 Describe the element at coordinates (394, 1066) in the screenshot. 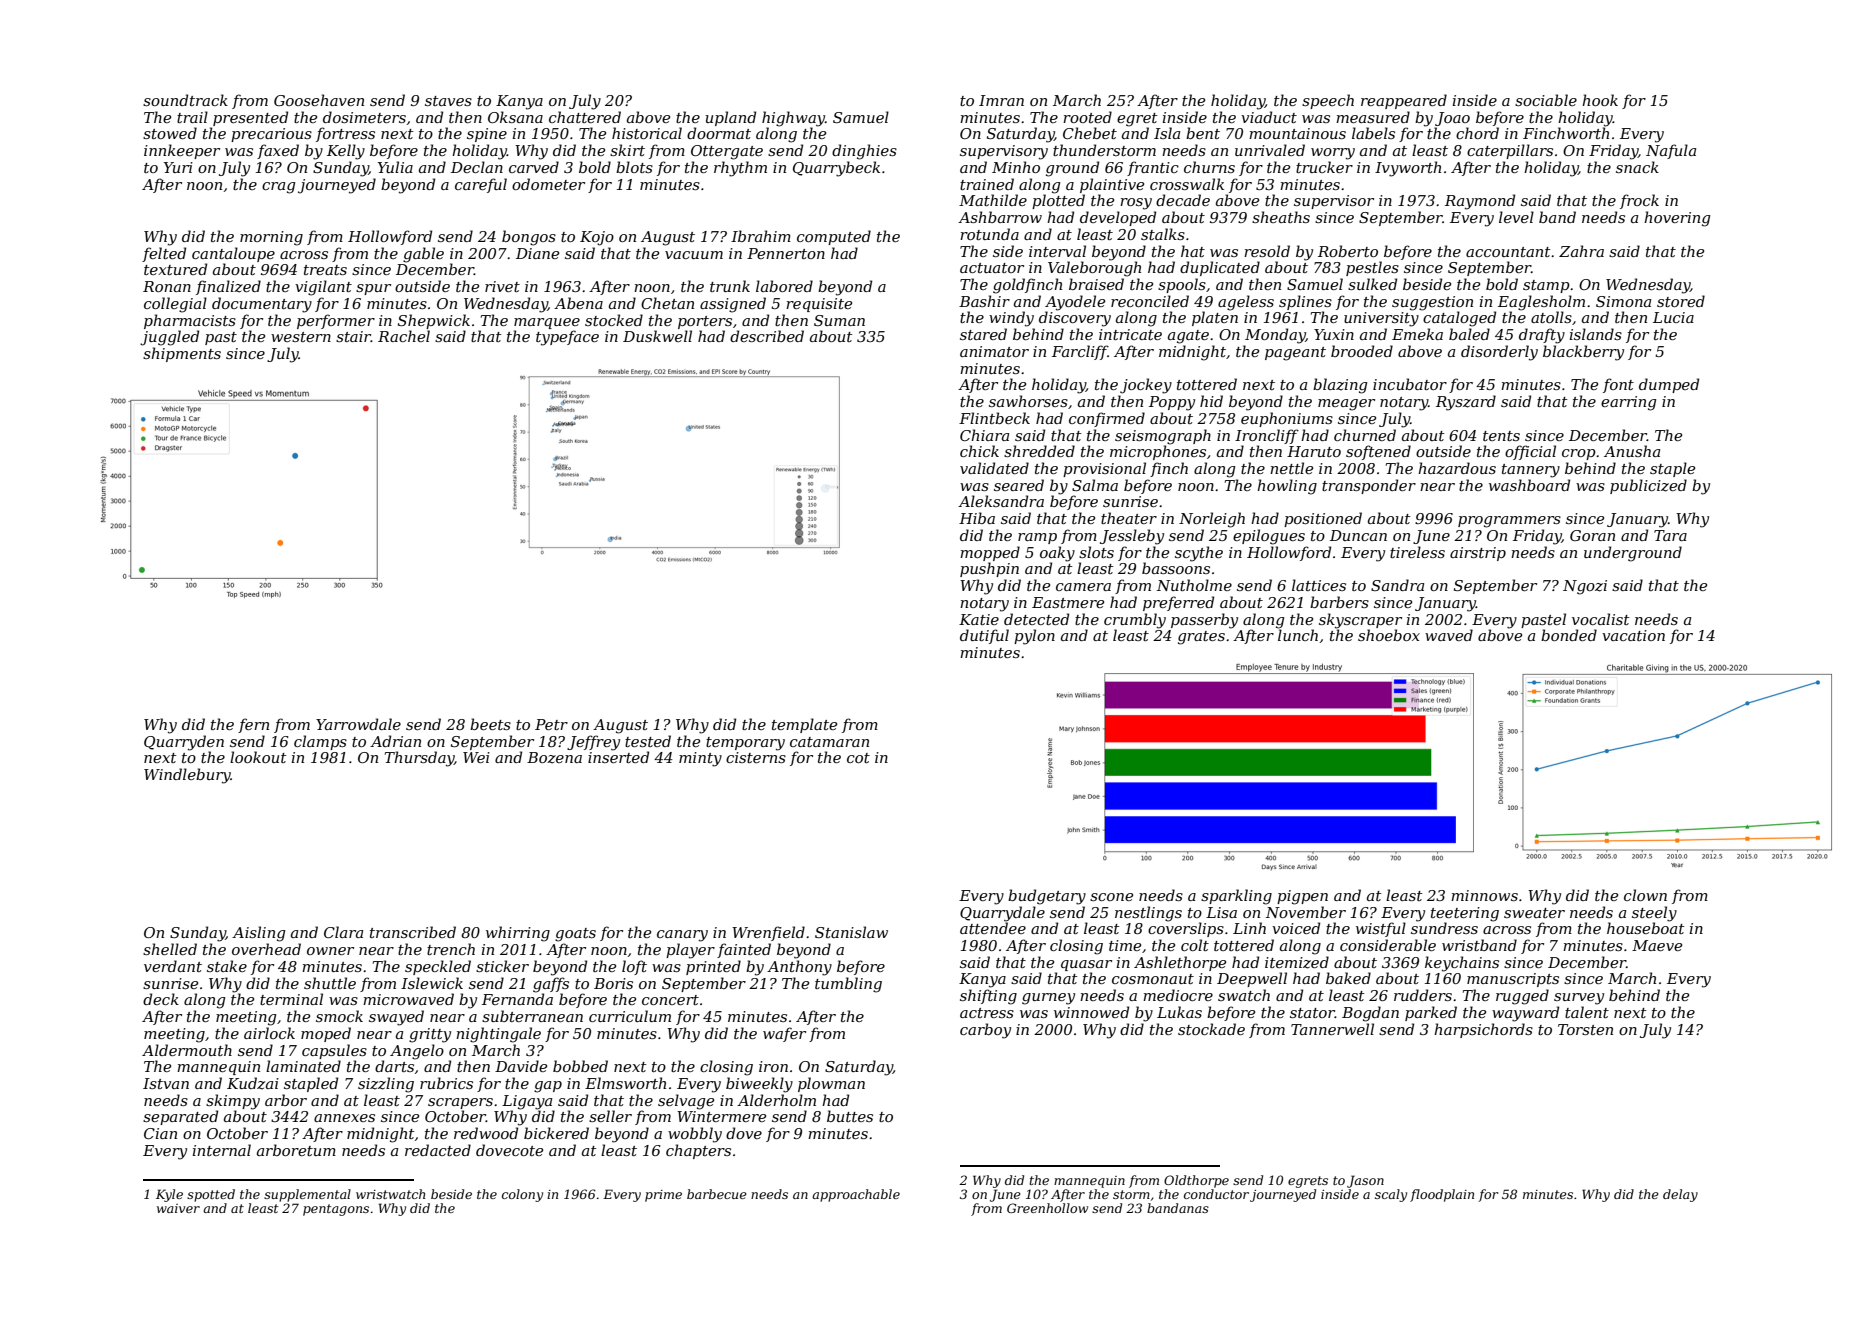

I see `darts` at that location.
